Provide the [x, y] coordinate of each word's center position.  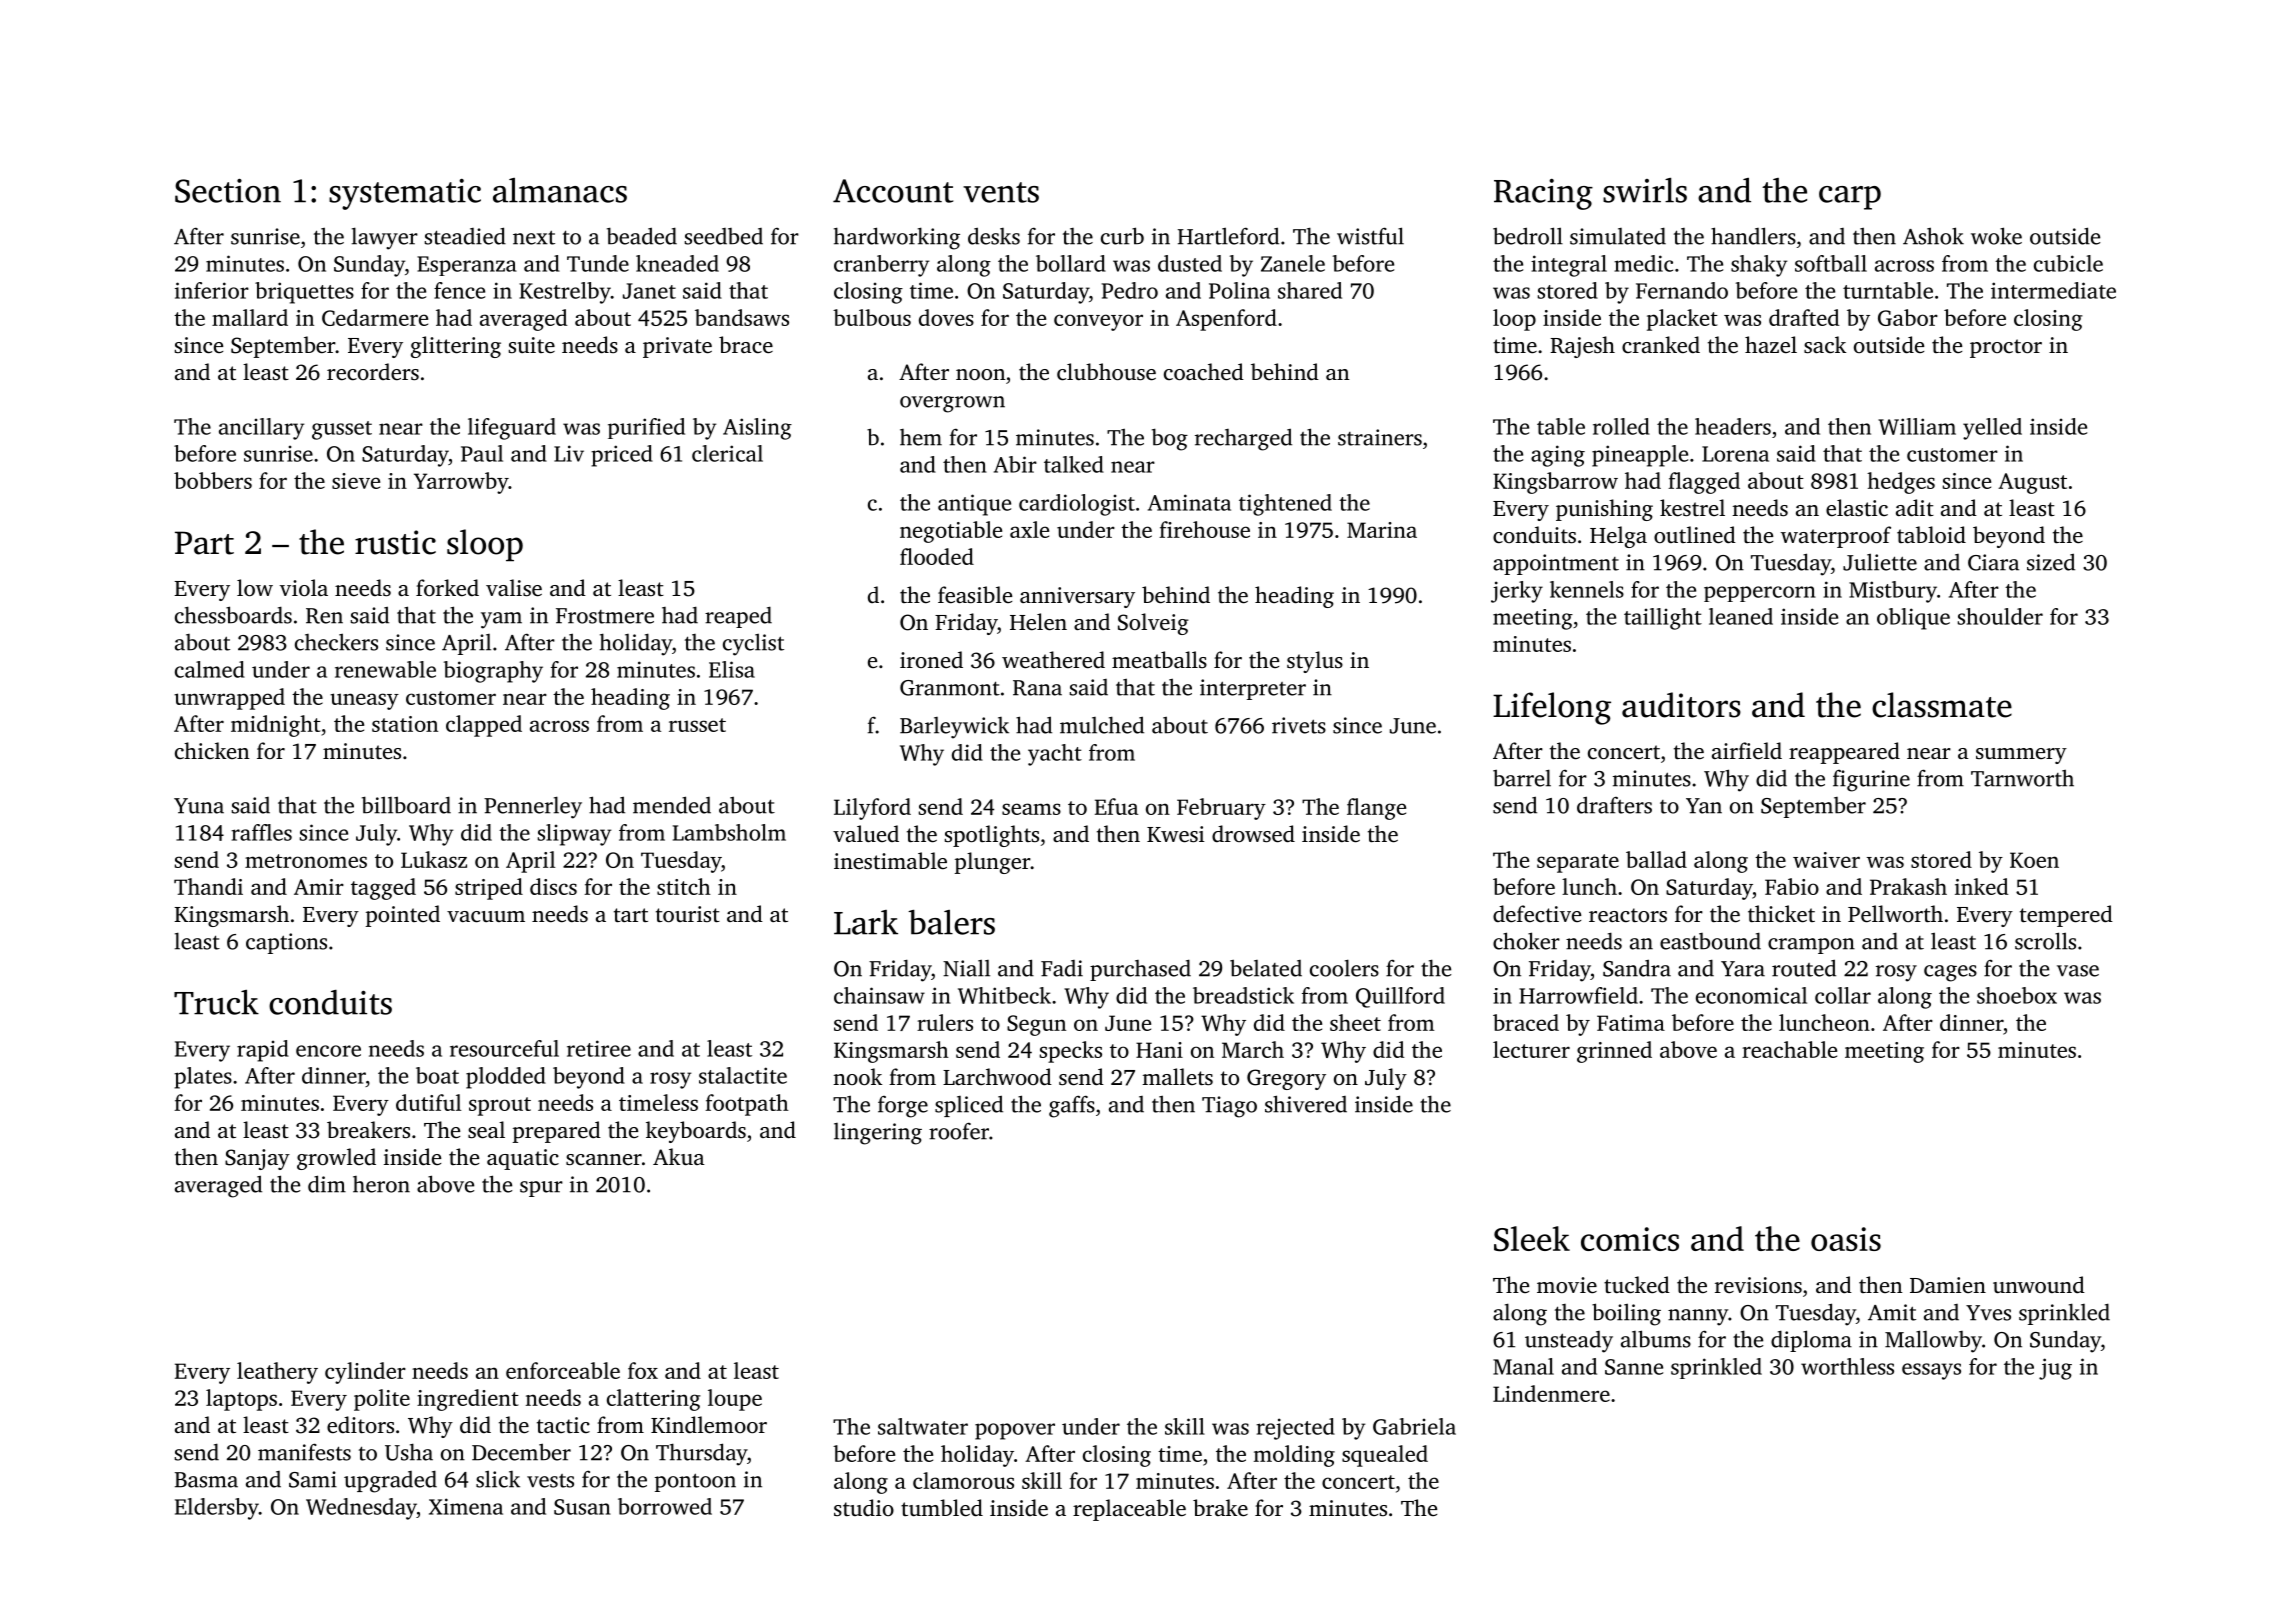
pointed [403, 916]
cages [1950, 973]
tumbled [942, 1508]
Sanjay [257, 1159]
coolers [1344, 968]
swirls [1645, 190]
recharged [1243, 439]
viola [304, 587]
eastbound [1710, 941]
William [1917, 426]
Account [893, 191]
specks [1071, 1052]
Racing [1543, 194]
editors [360, 1424]
